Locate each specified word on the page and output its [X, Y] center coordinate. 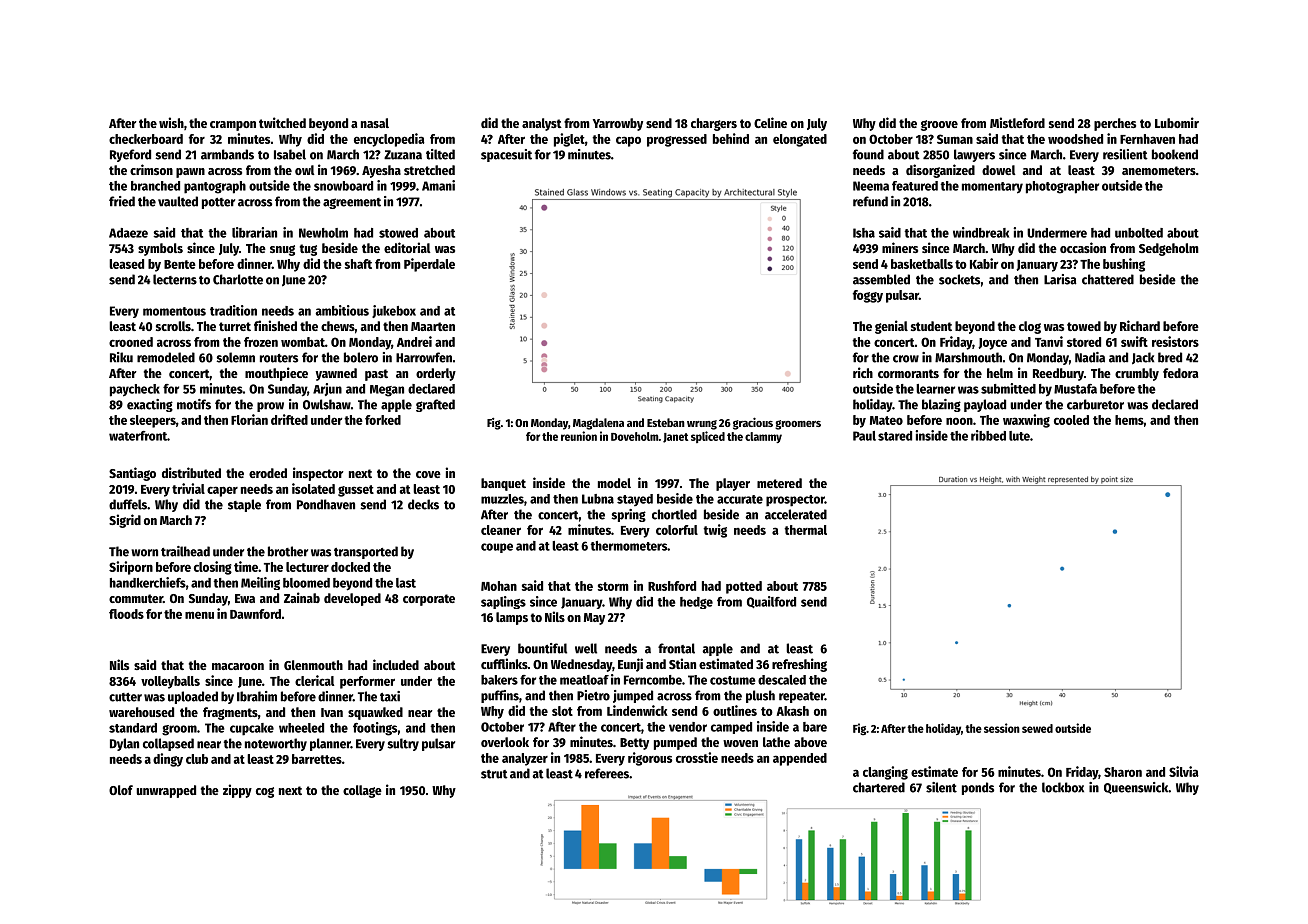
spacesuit [506, 155]
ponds [978, 788]
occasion [1083, 247]
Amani [438, 185]
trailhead [185, 551]
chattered [1108, 279]
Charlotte [238, 279]
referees [607, 773]
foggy [868, 296]
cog [265, 792]
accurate [740, 499]
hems [1129, 420]
